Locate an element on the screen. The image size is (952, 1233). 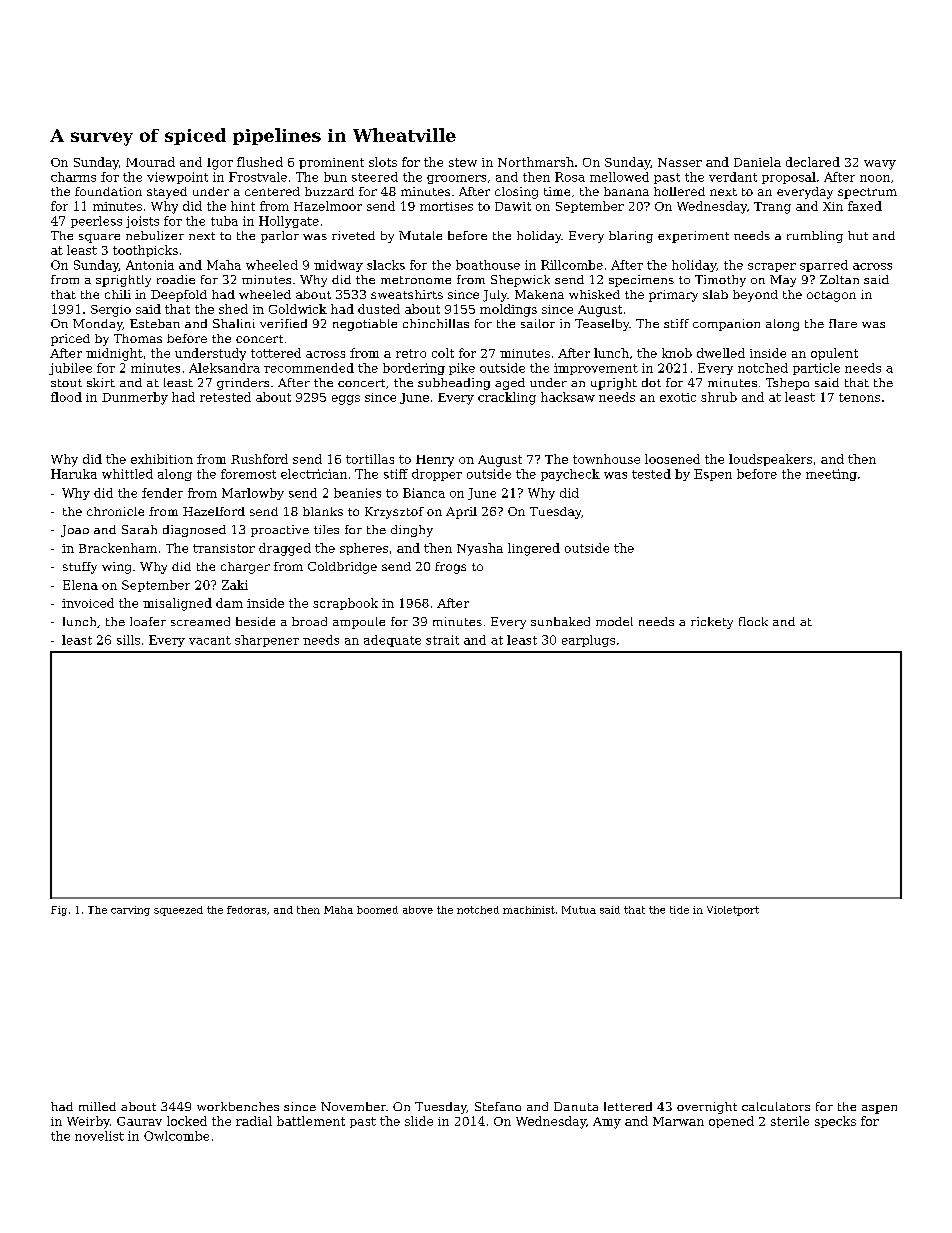
Amy is located at coordinates (607, 1123).
